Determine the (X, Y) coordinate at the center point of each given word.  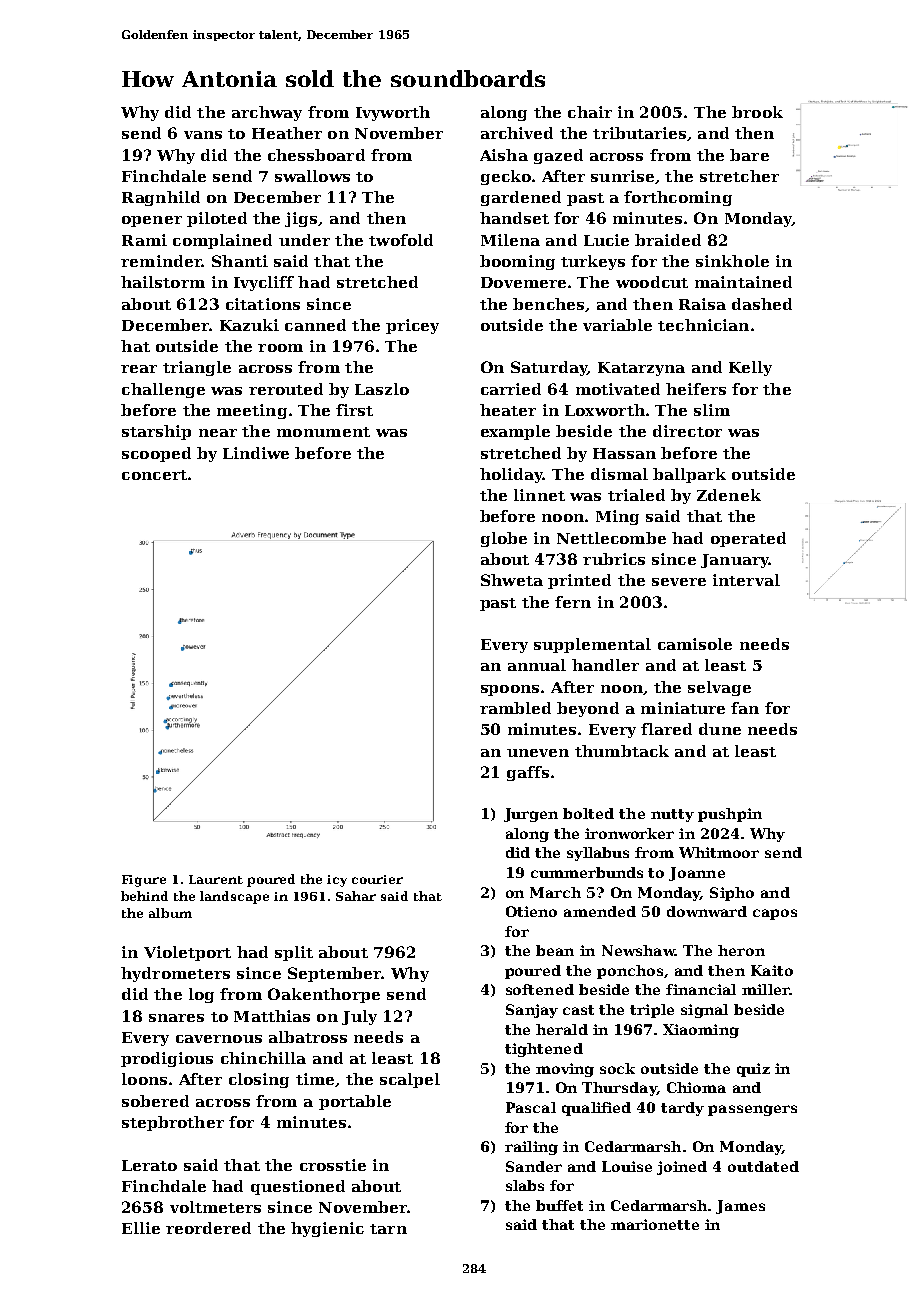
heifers (696, 389)
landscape (234, 897)
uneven (538, 753)
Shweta (512, 580)
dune (720, 729)
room (280, 348)
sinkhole (732, 261)
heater (508, 410)
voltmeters (215, 1207)
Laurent (216, 879)
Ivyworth (393, 113)
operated (748, 539)
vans (203, 135)
